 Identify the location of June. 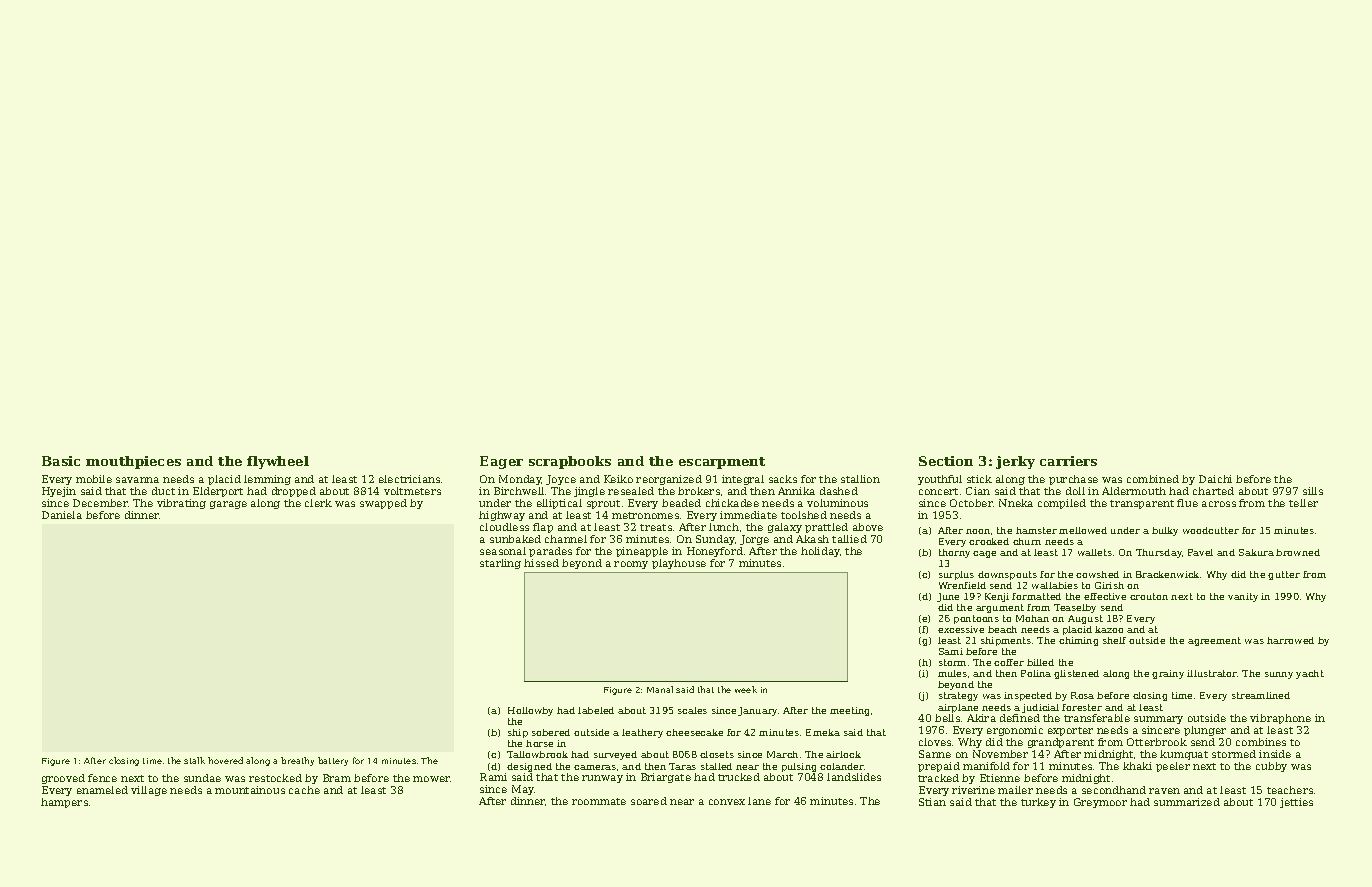
(948, 597).
